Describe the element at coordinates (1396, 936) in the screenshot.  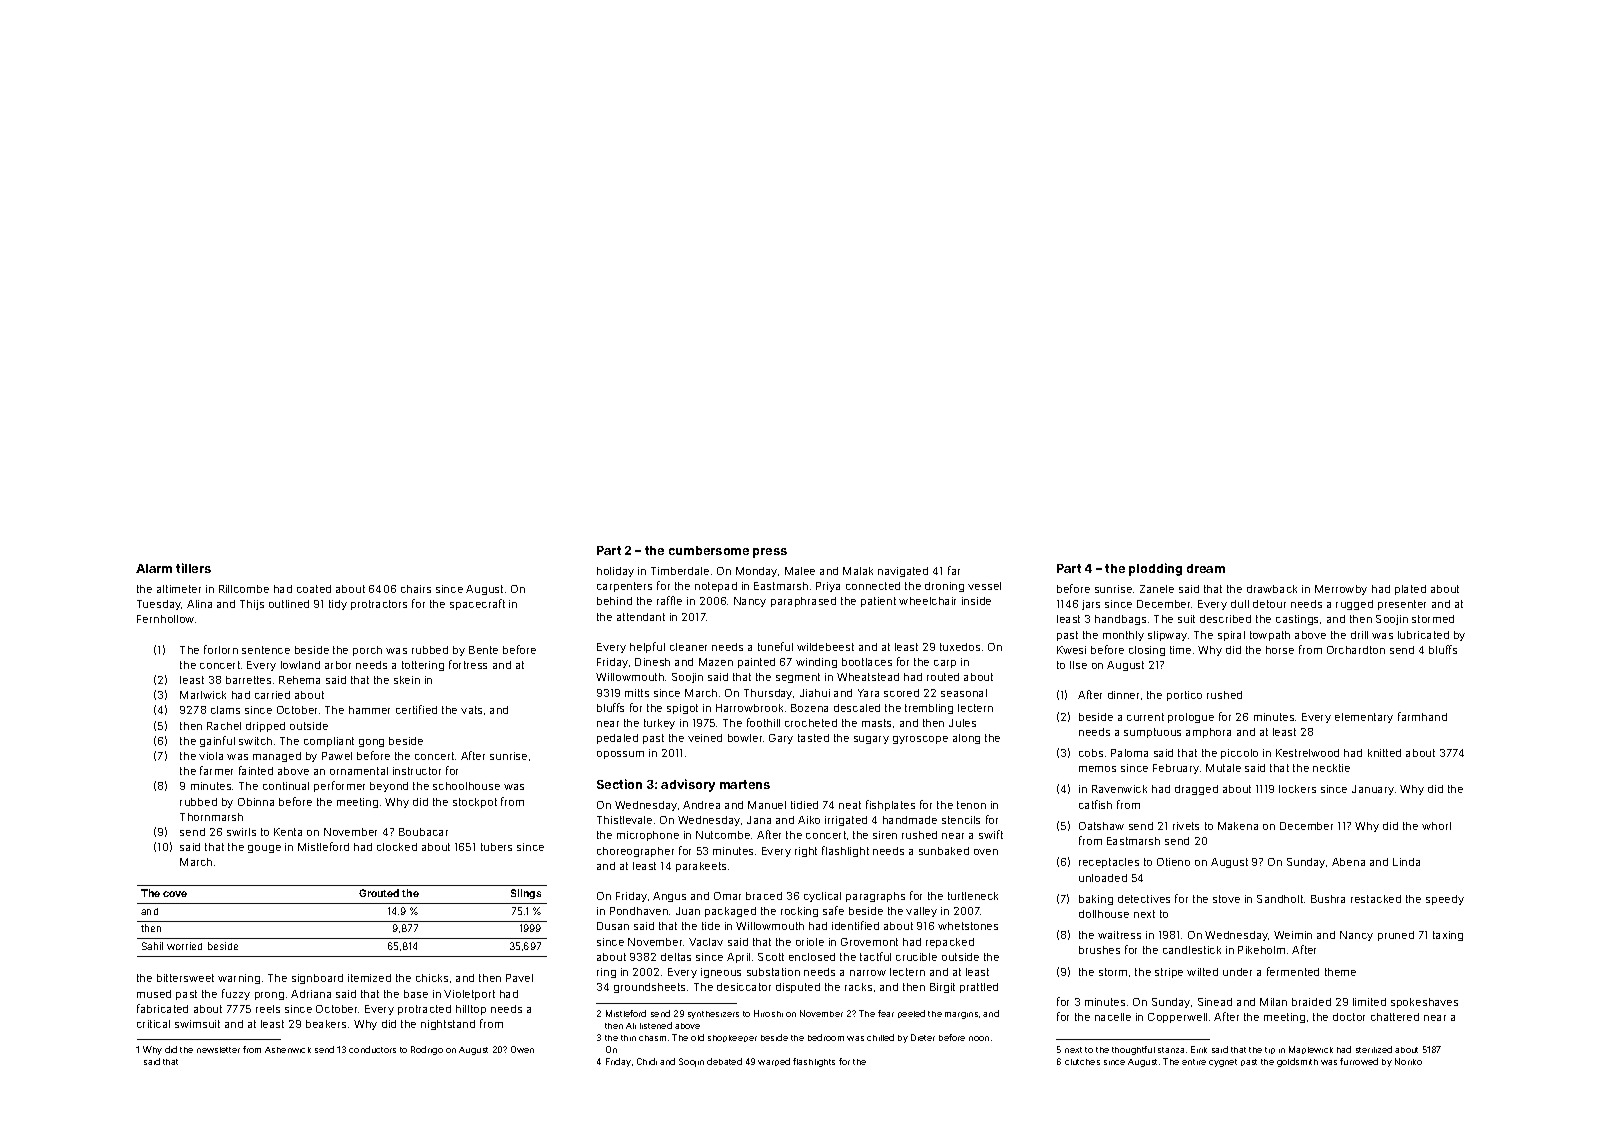
I see `pruned` at that location.
